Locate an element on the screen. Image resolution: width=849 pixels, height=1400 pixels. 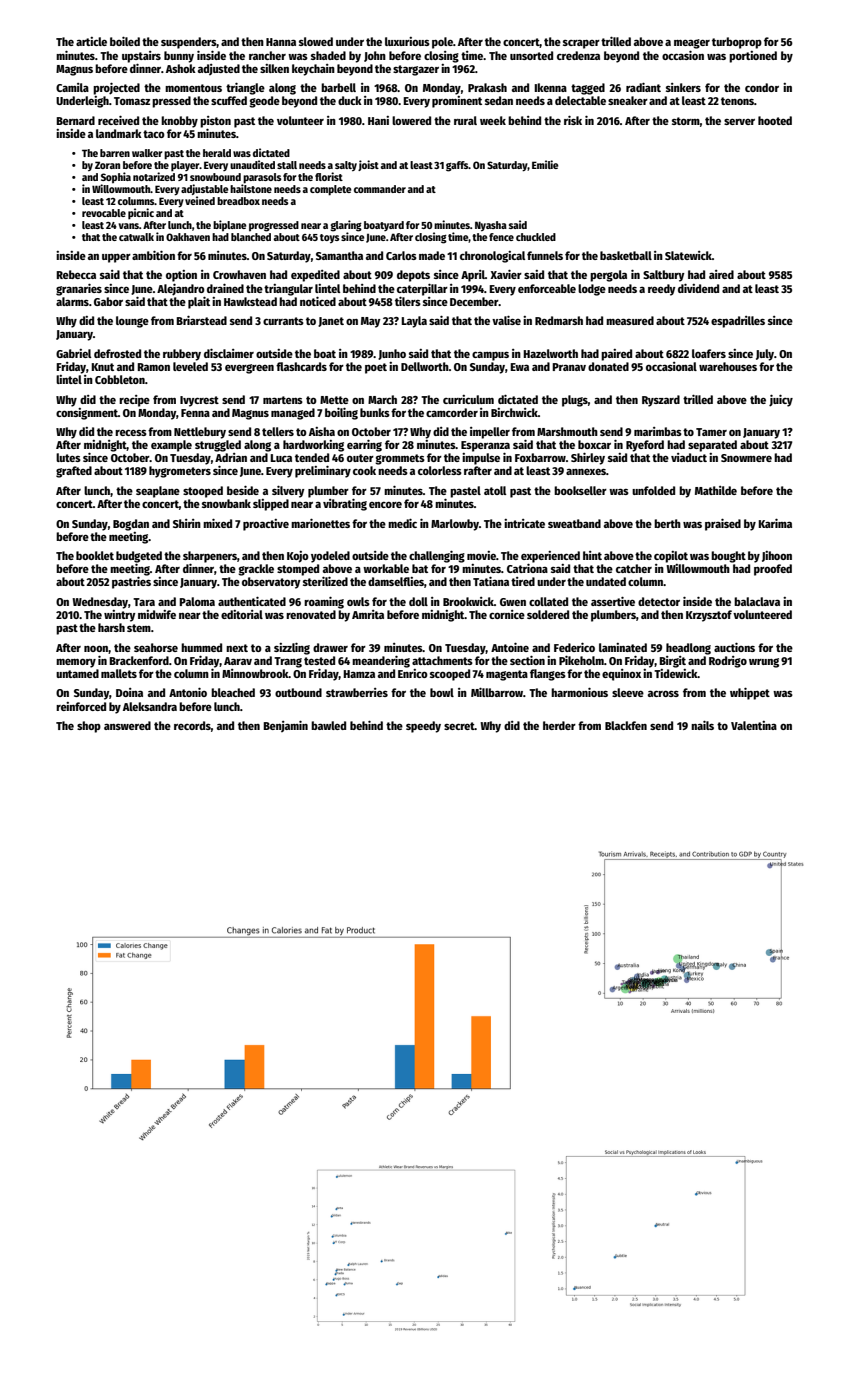
movie is located at coordinates (481, 555).
